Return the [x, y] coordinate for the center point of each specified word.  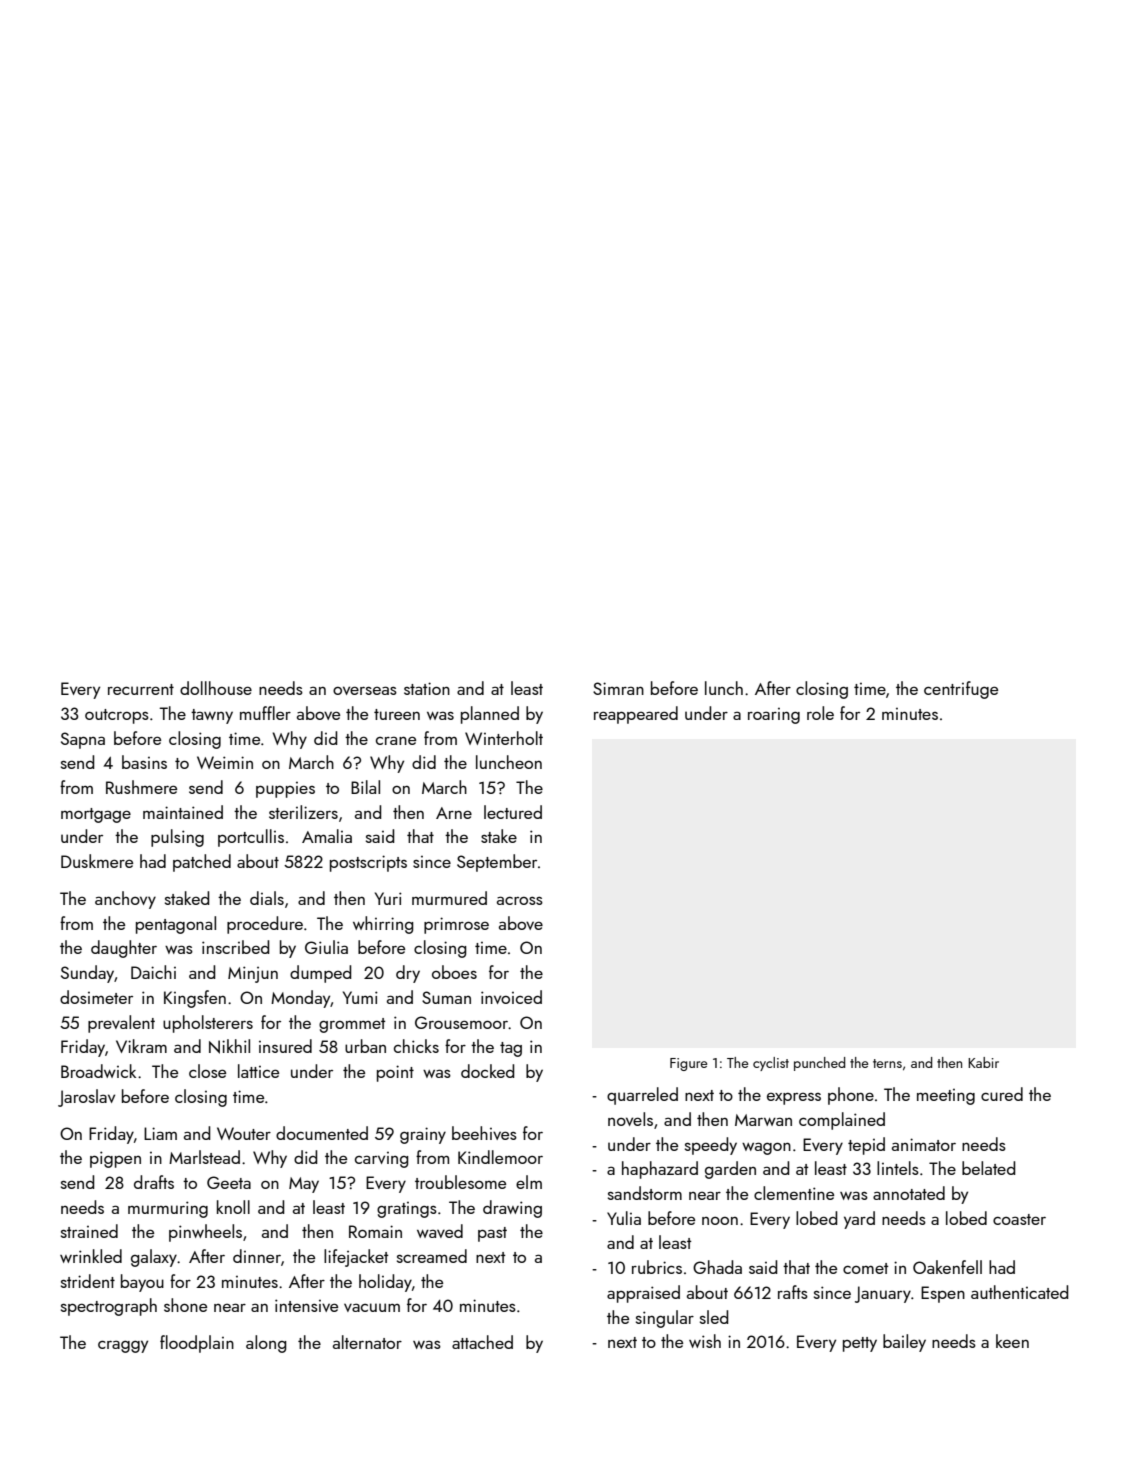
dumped [320, 974]
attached [482, 1342]
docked [487, 1071]
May [304, 1185]
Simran [618, 688]
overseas [365, 690]
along [266, 1344]
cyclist [771, 1064]
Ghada [717, 1267]
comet [865, 1268]
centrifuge [961, 690]
